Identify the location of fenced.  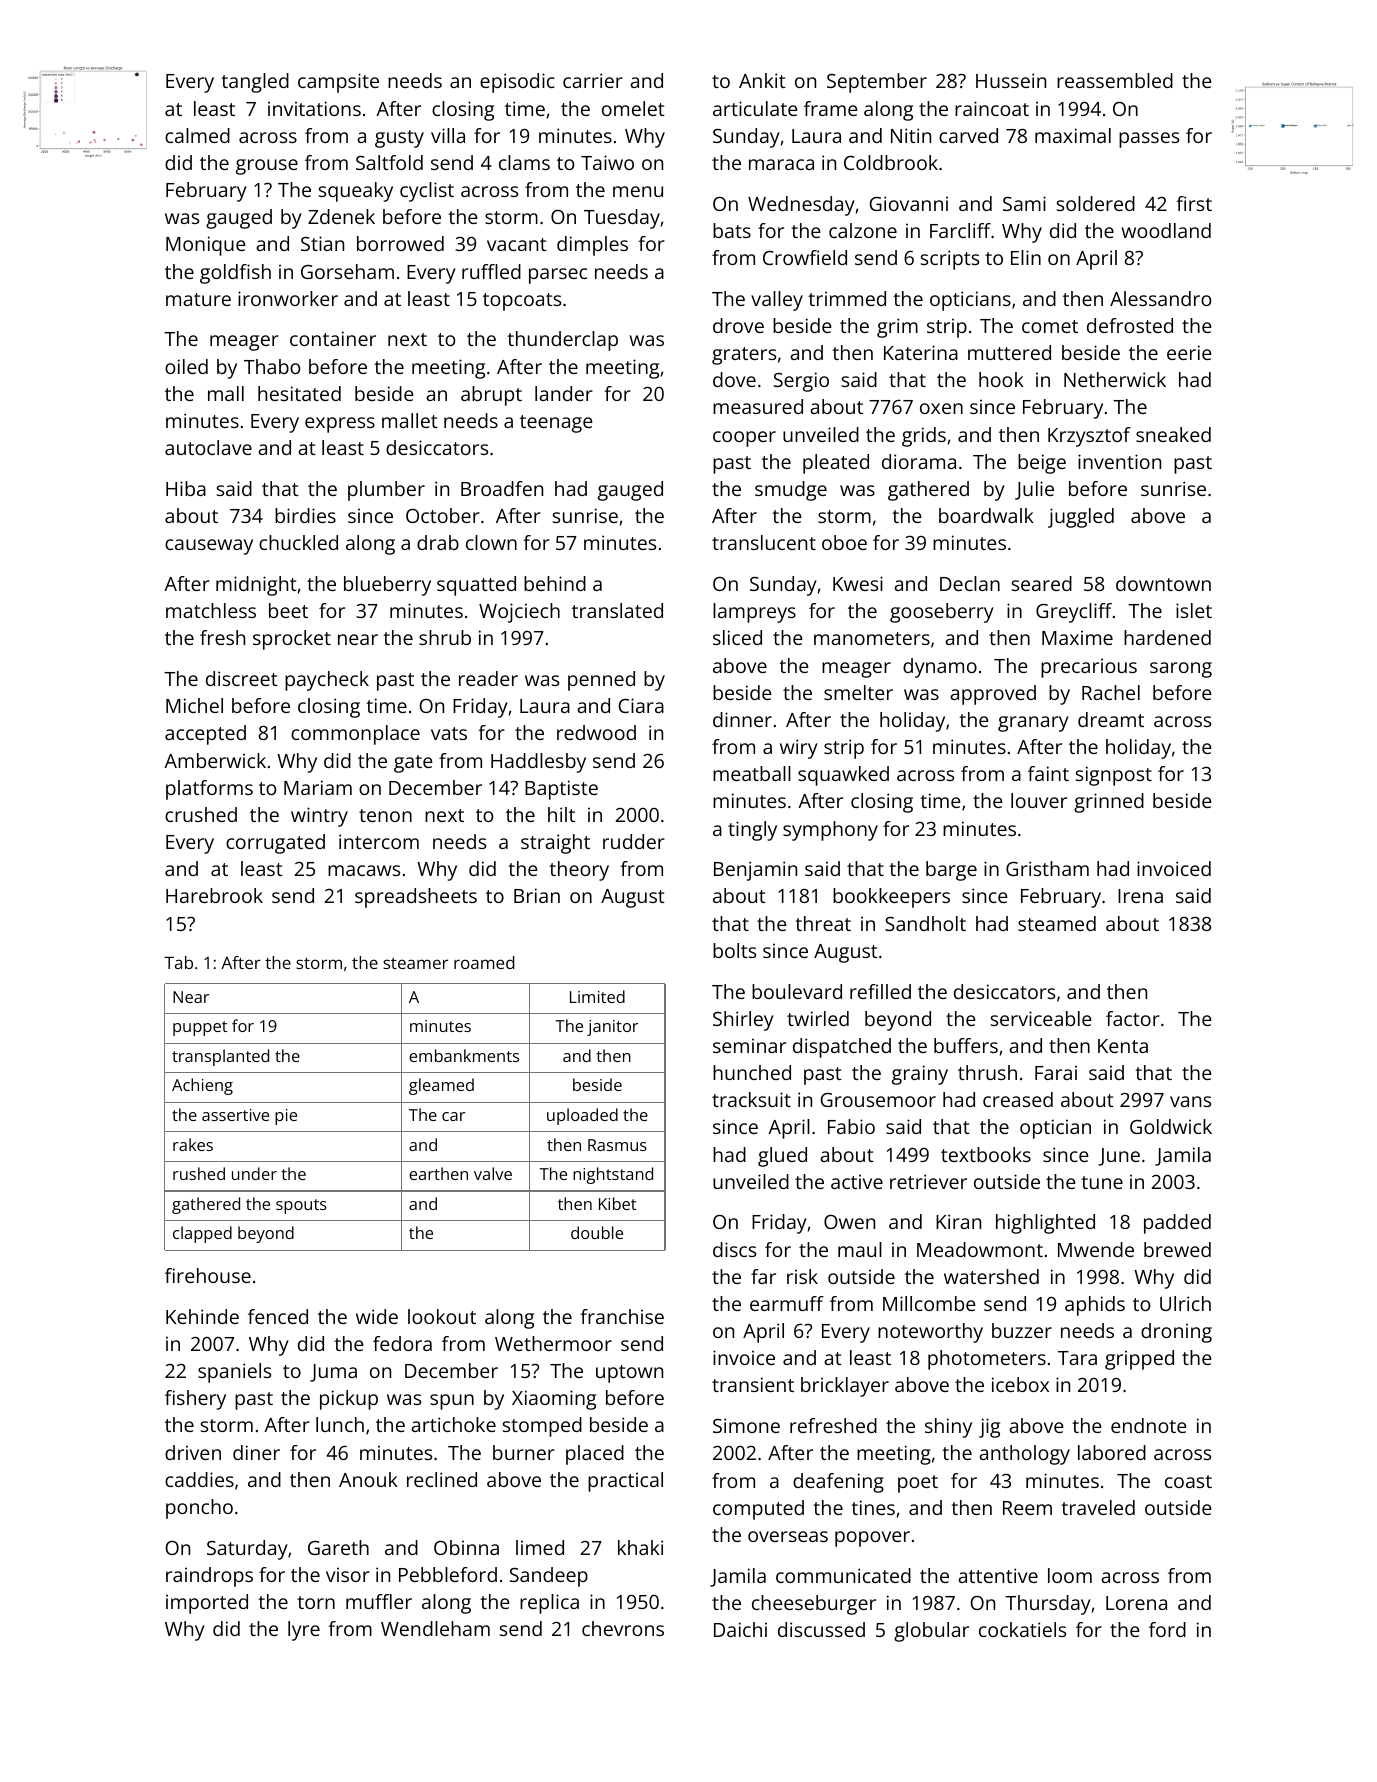
(278, 1316).
